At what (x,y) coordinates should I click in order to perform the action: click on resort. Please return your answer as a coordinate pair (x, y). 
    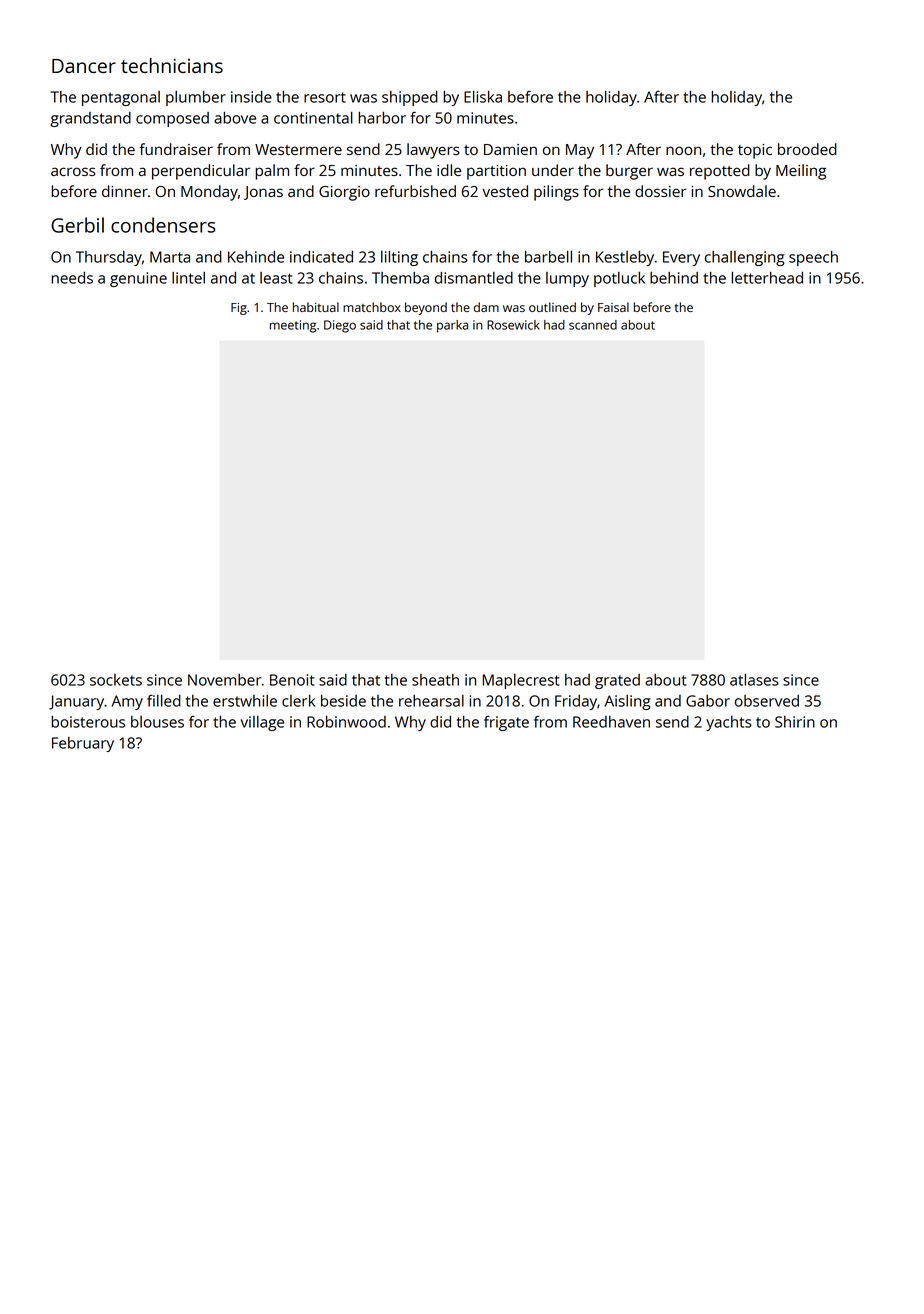
    Looking at the image, I should click on (325, 97).
